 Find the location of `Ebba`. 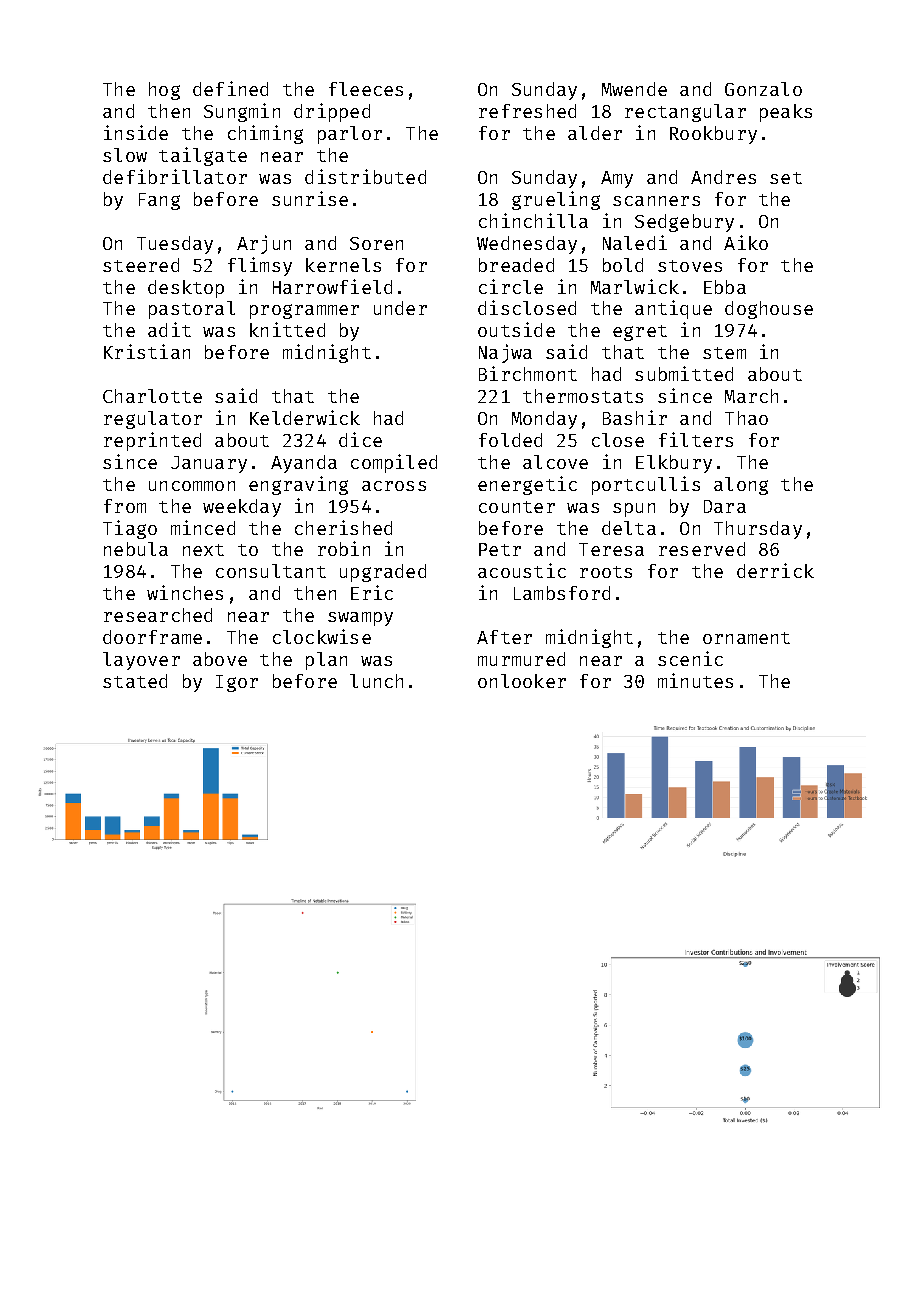

Ebba is located at coordinates (725, 287).
